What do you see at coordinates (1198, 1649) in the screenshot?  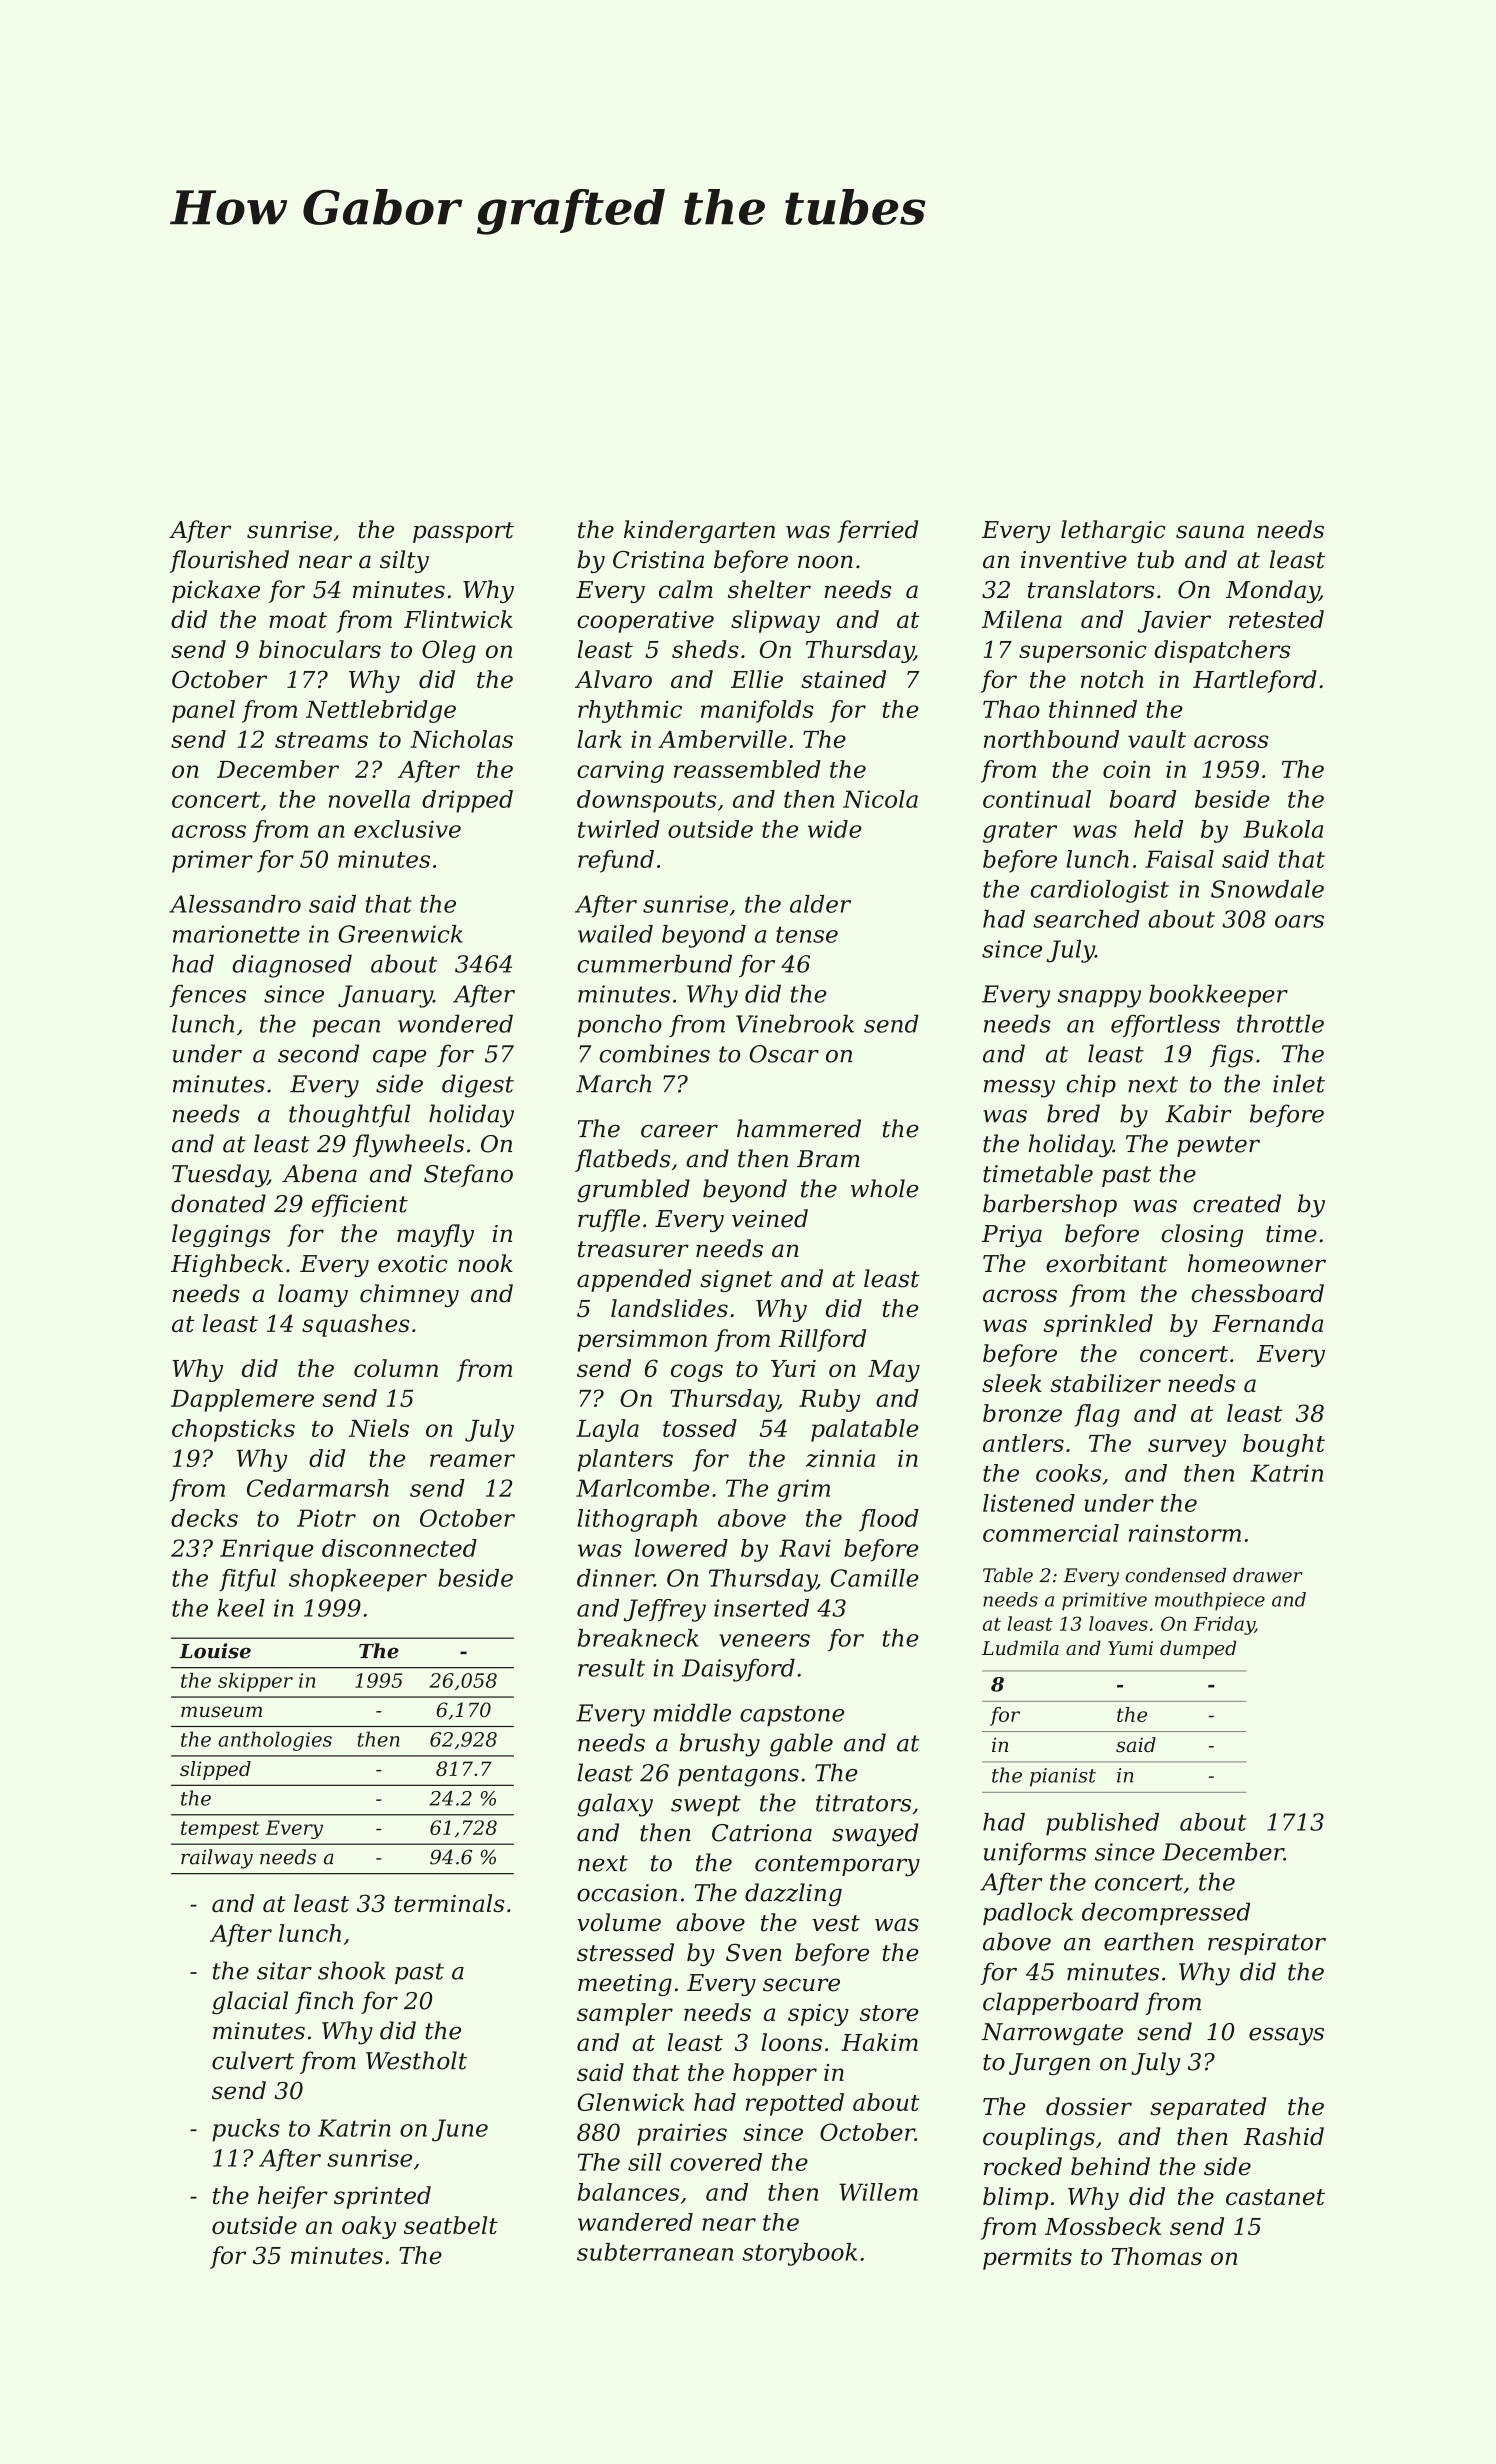 I see `dumped` at bounding box center [1198, 1649].
